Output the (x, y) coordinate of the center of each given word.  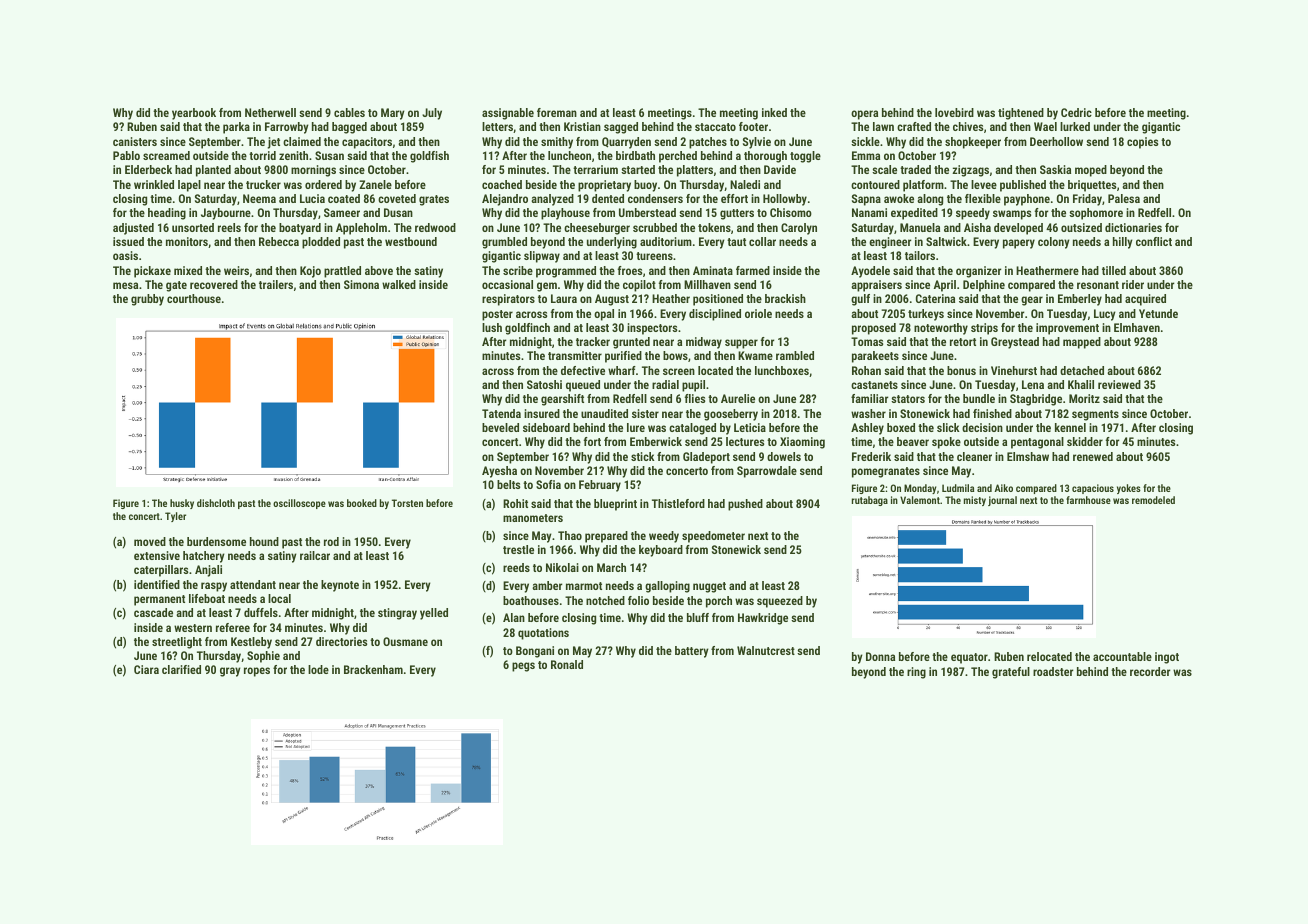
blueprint (615, 505)
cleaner (974, 456)
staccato (715, 127)
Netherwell (270, 112)
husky (182, 504)
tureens (654, 256)
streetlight (177, 643)
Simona (361, 284)
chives (968, 126)
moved (150, 541)
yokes (1129, 489)
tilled (1114, 270)
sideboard (546, 427)
